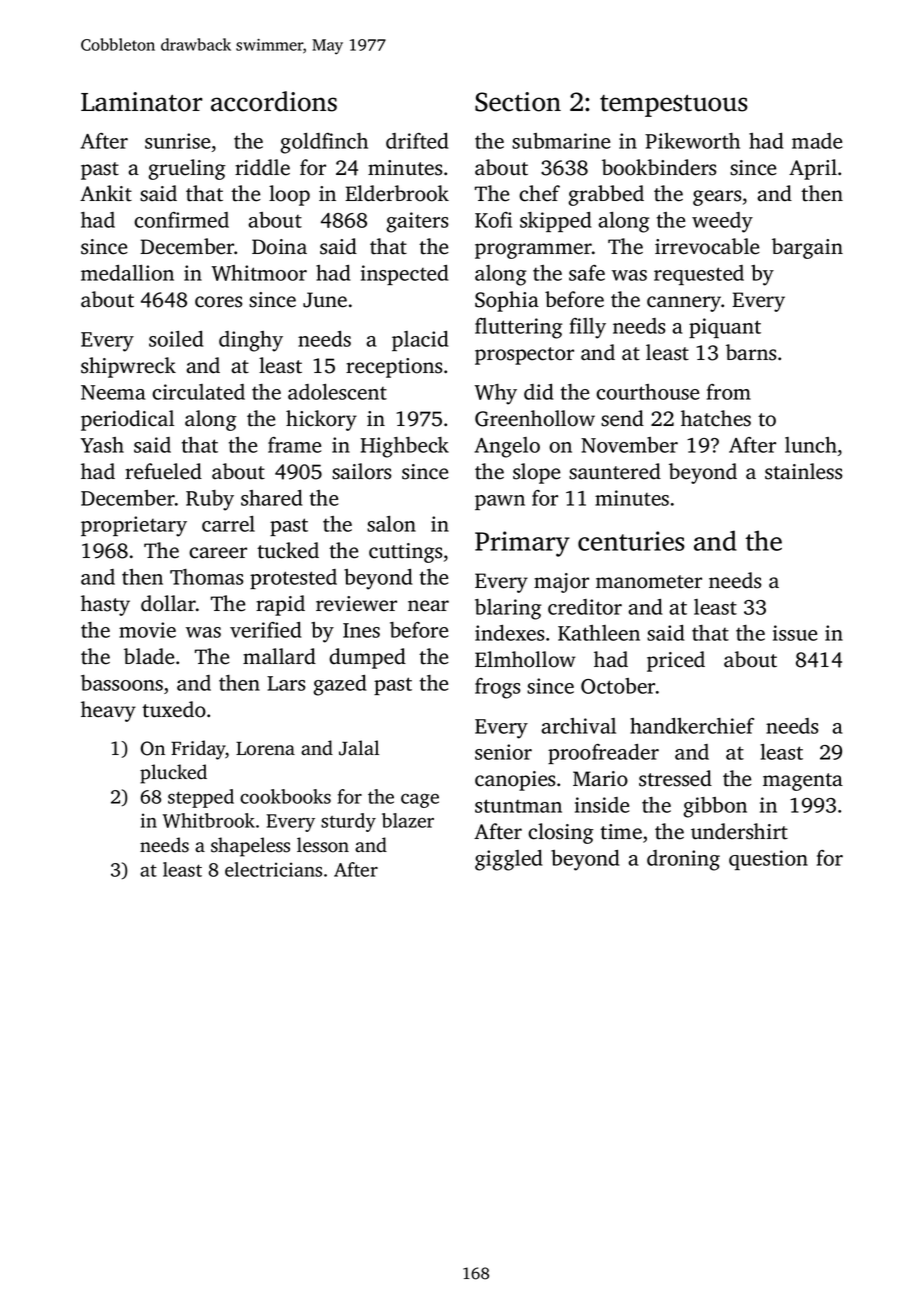  Describe the element at coordinates (280, 605) in the screenshot. I see `rapid` at that location.
